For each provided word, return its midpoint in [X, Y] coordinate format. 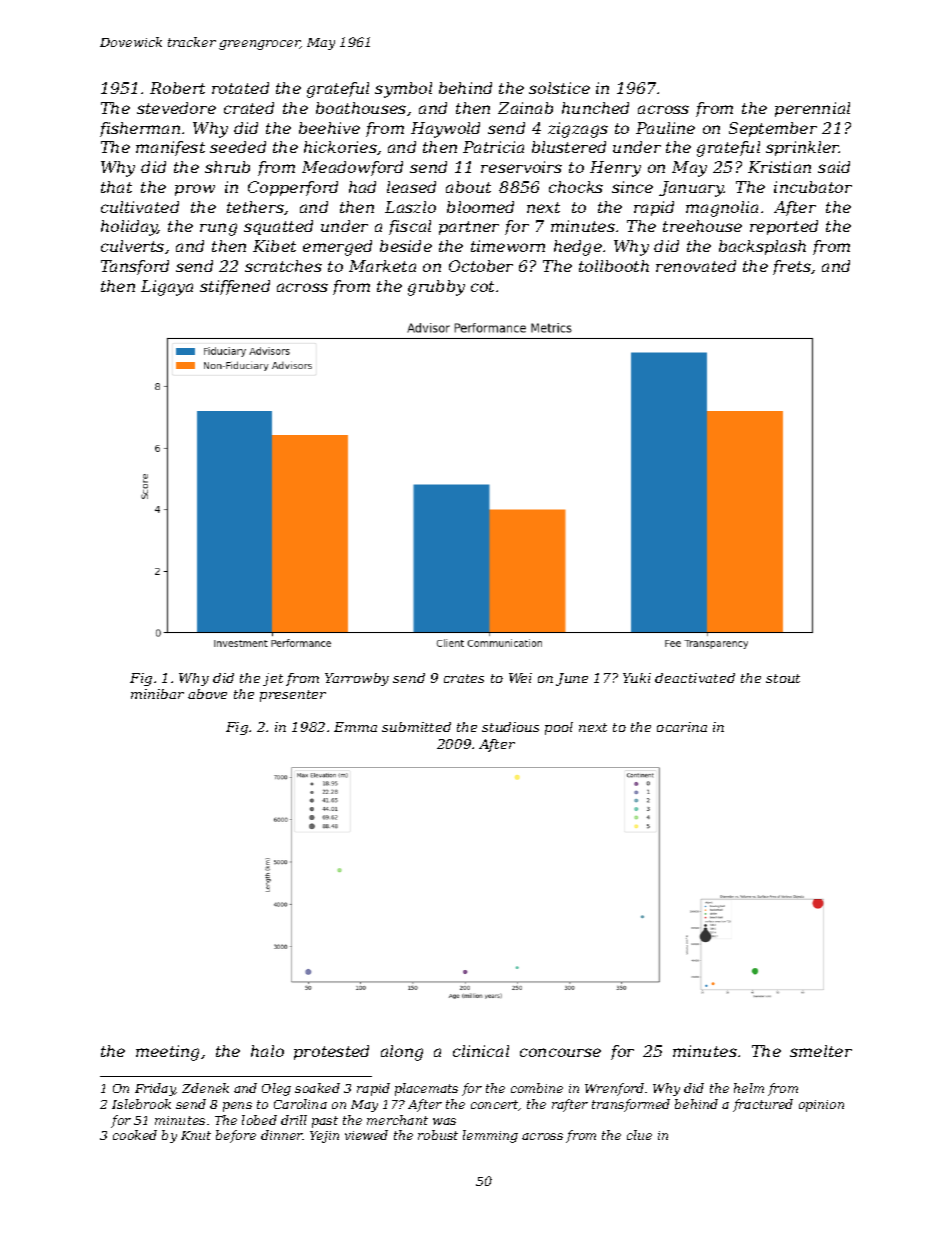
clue [639, 1135]
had [362, 187]
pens [237, 1107]
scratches [283, 266]
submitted [416, 727]
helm [749, 1088]
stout [783, 678]
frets [792, 267]
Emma [355, 727]
